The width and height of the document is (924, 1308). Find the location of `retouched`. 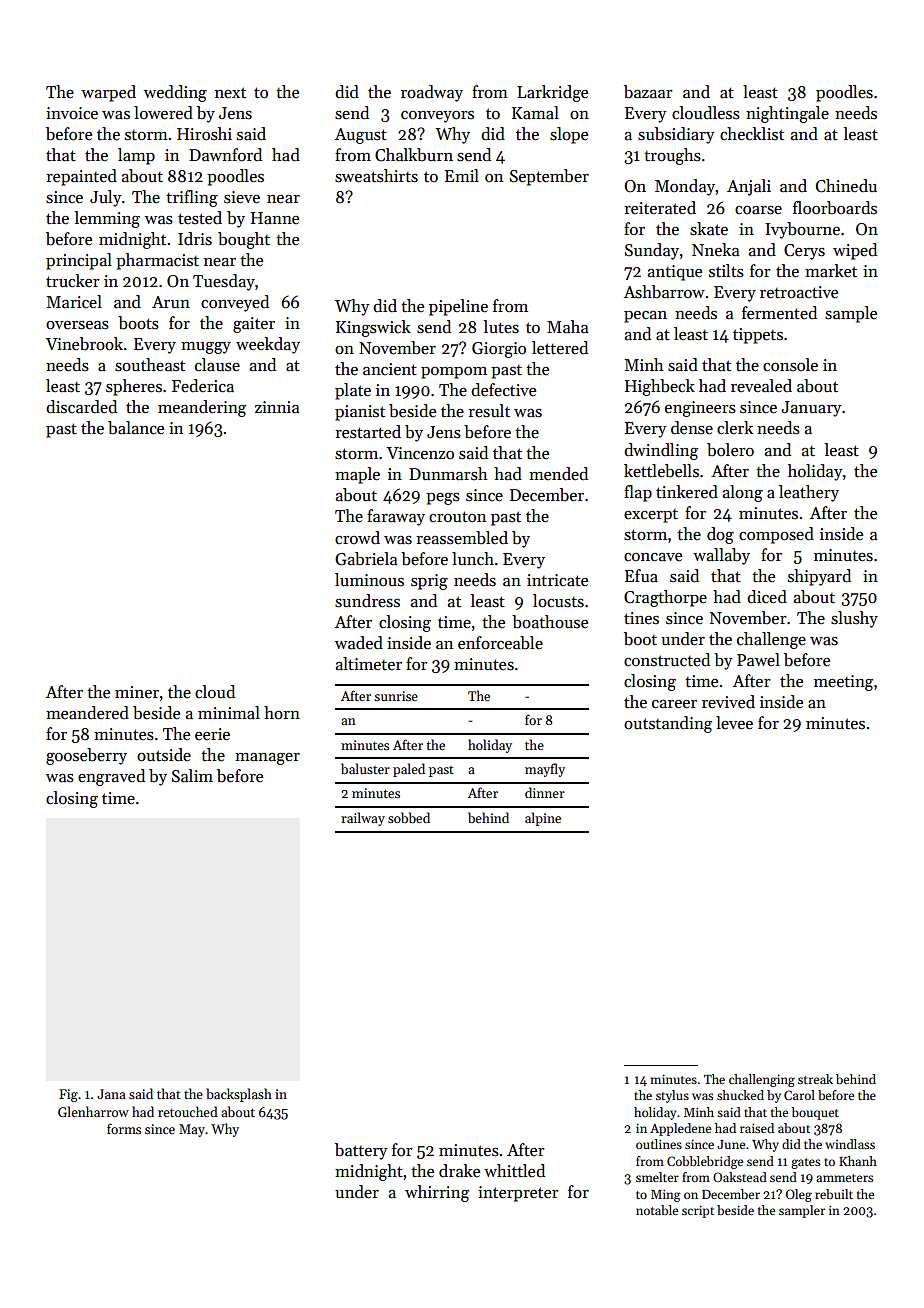

retouched is located at coordinates (188, 1111).
